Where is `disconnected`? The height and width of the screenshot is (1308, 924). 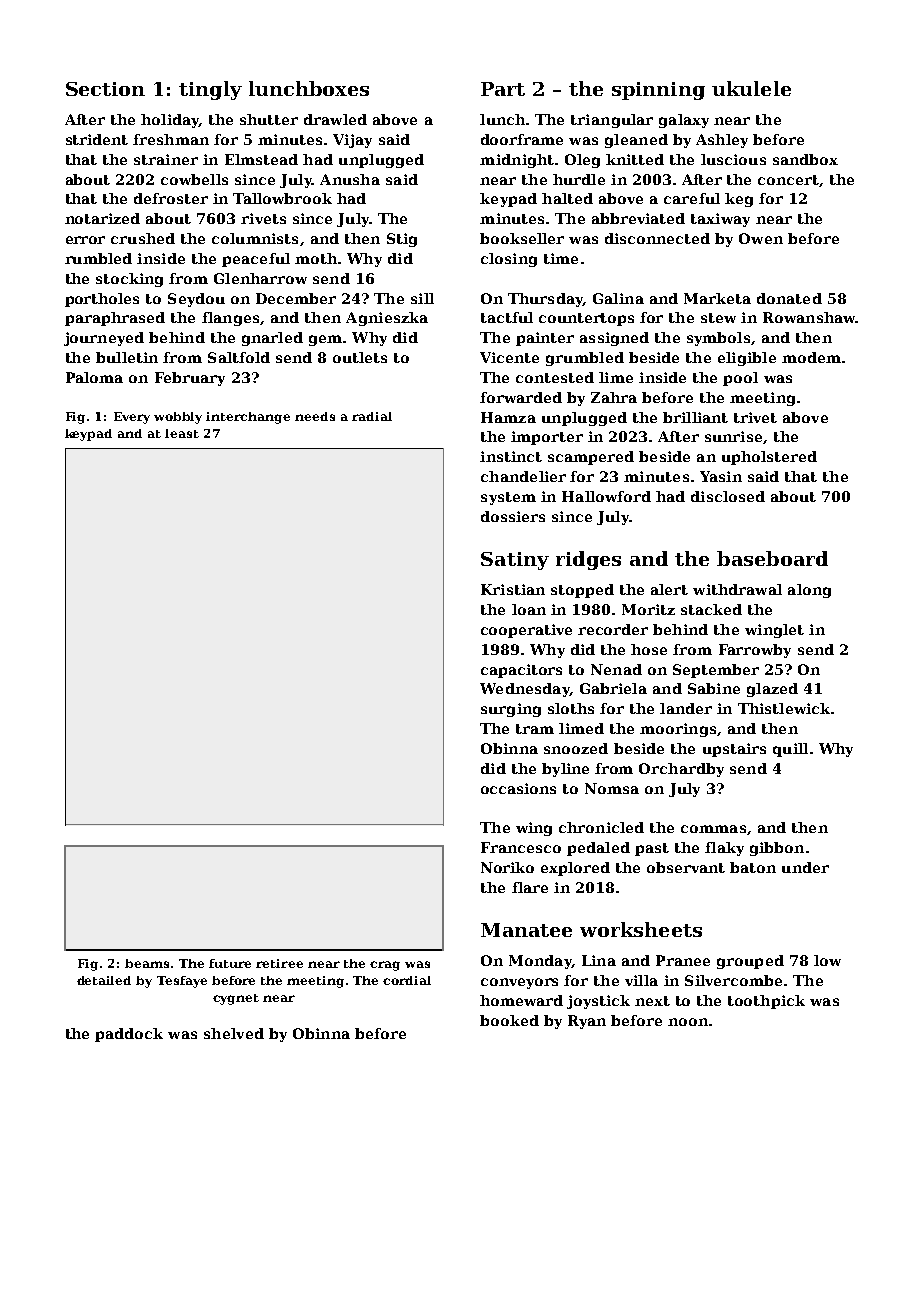 disconnected is located at coordinates (657, 238).
